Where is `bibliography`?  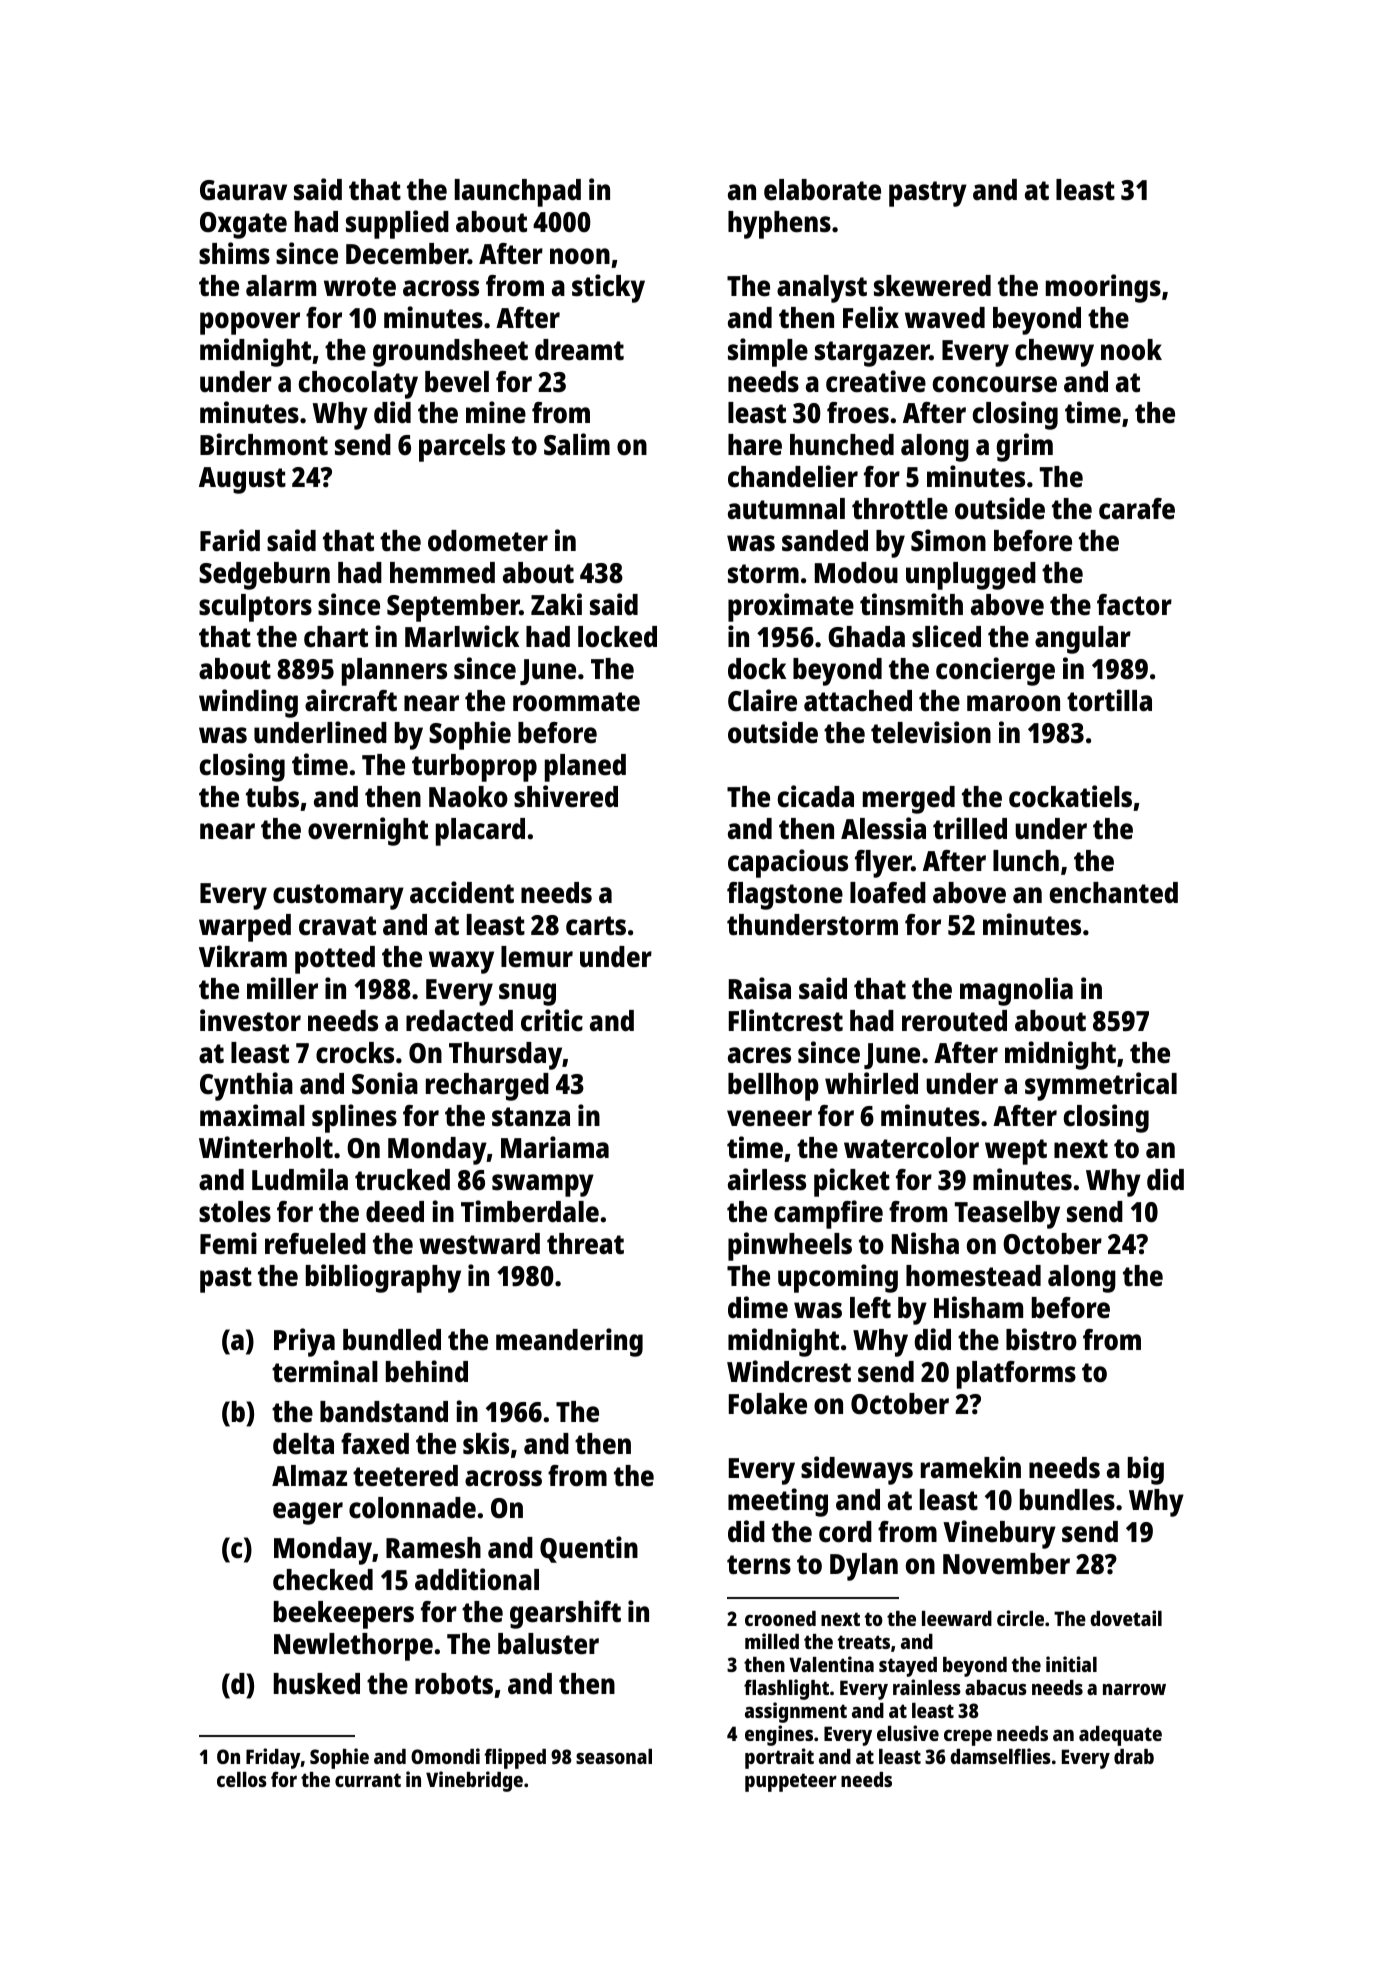
bibliography is located at coordinates (383, 1278).
